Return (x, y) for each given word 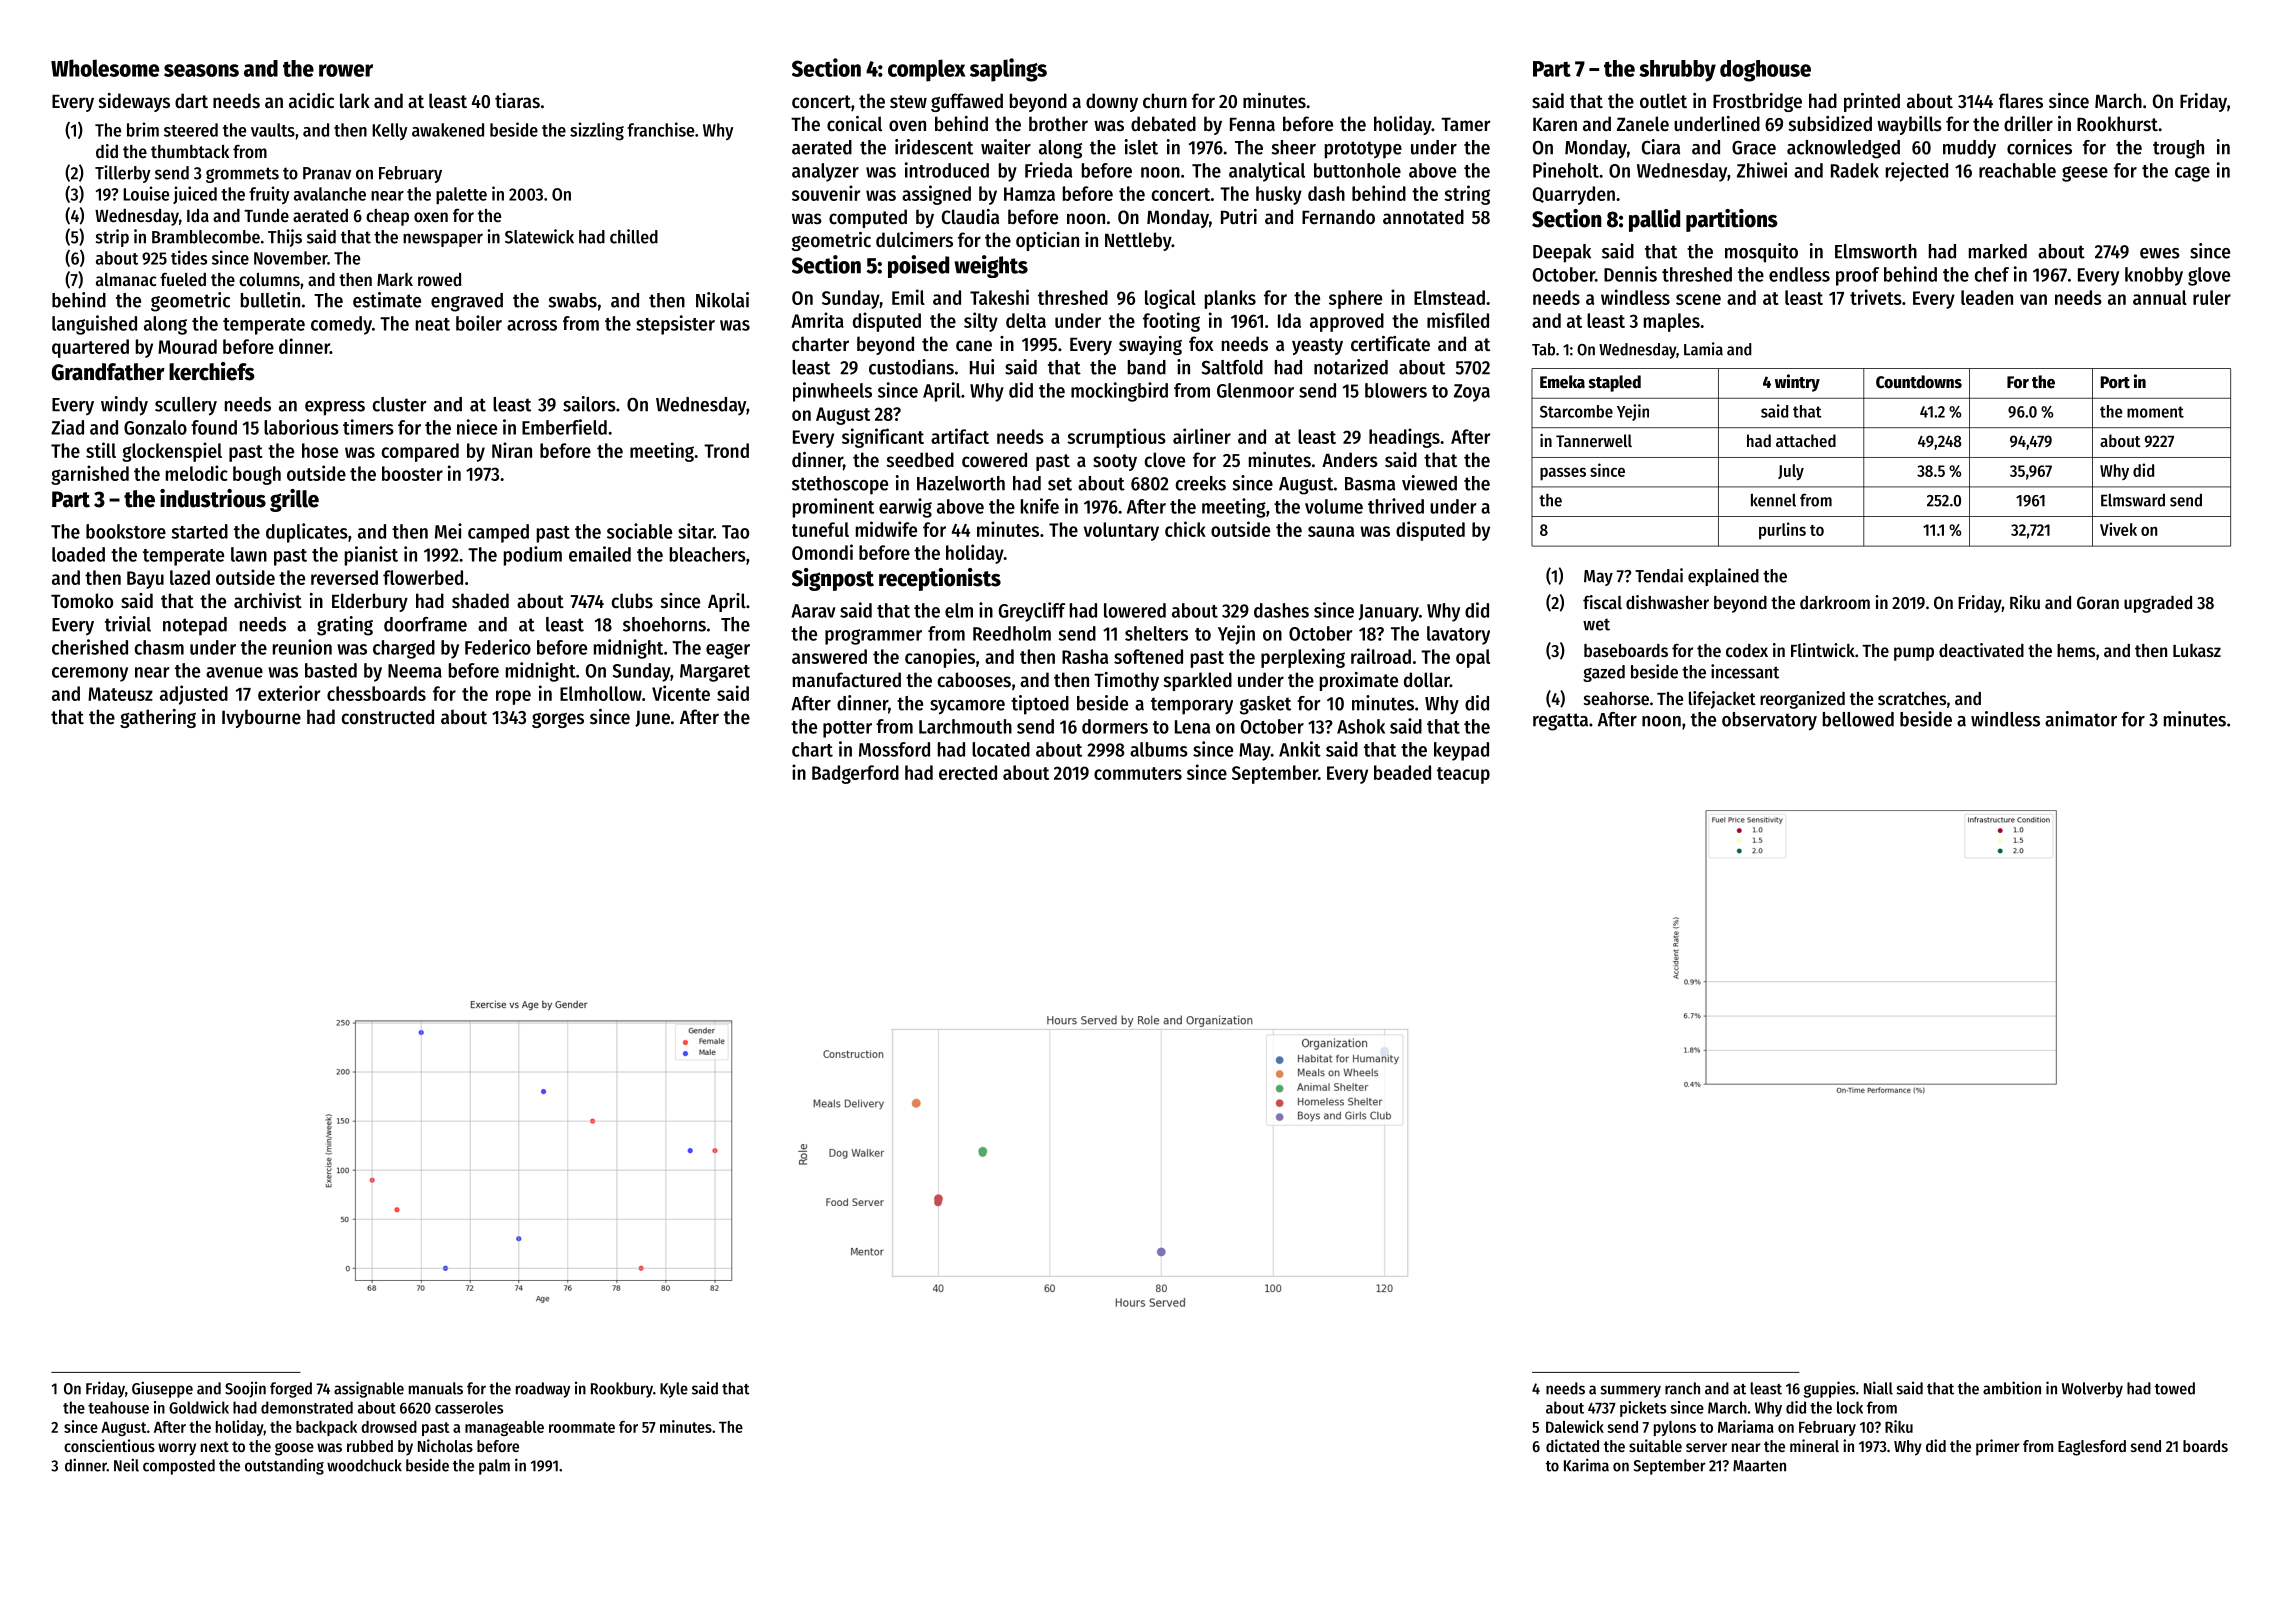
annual (2160, 297)
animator (2081, 719)
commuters (1138, 773)
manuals (436, 1388)
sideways (134, 102)
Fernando (1338, 217)
